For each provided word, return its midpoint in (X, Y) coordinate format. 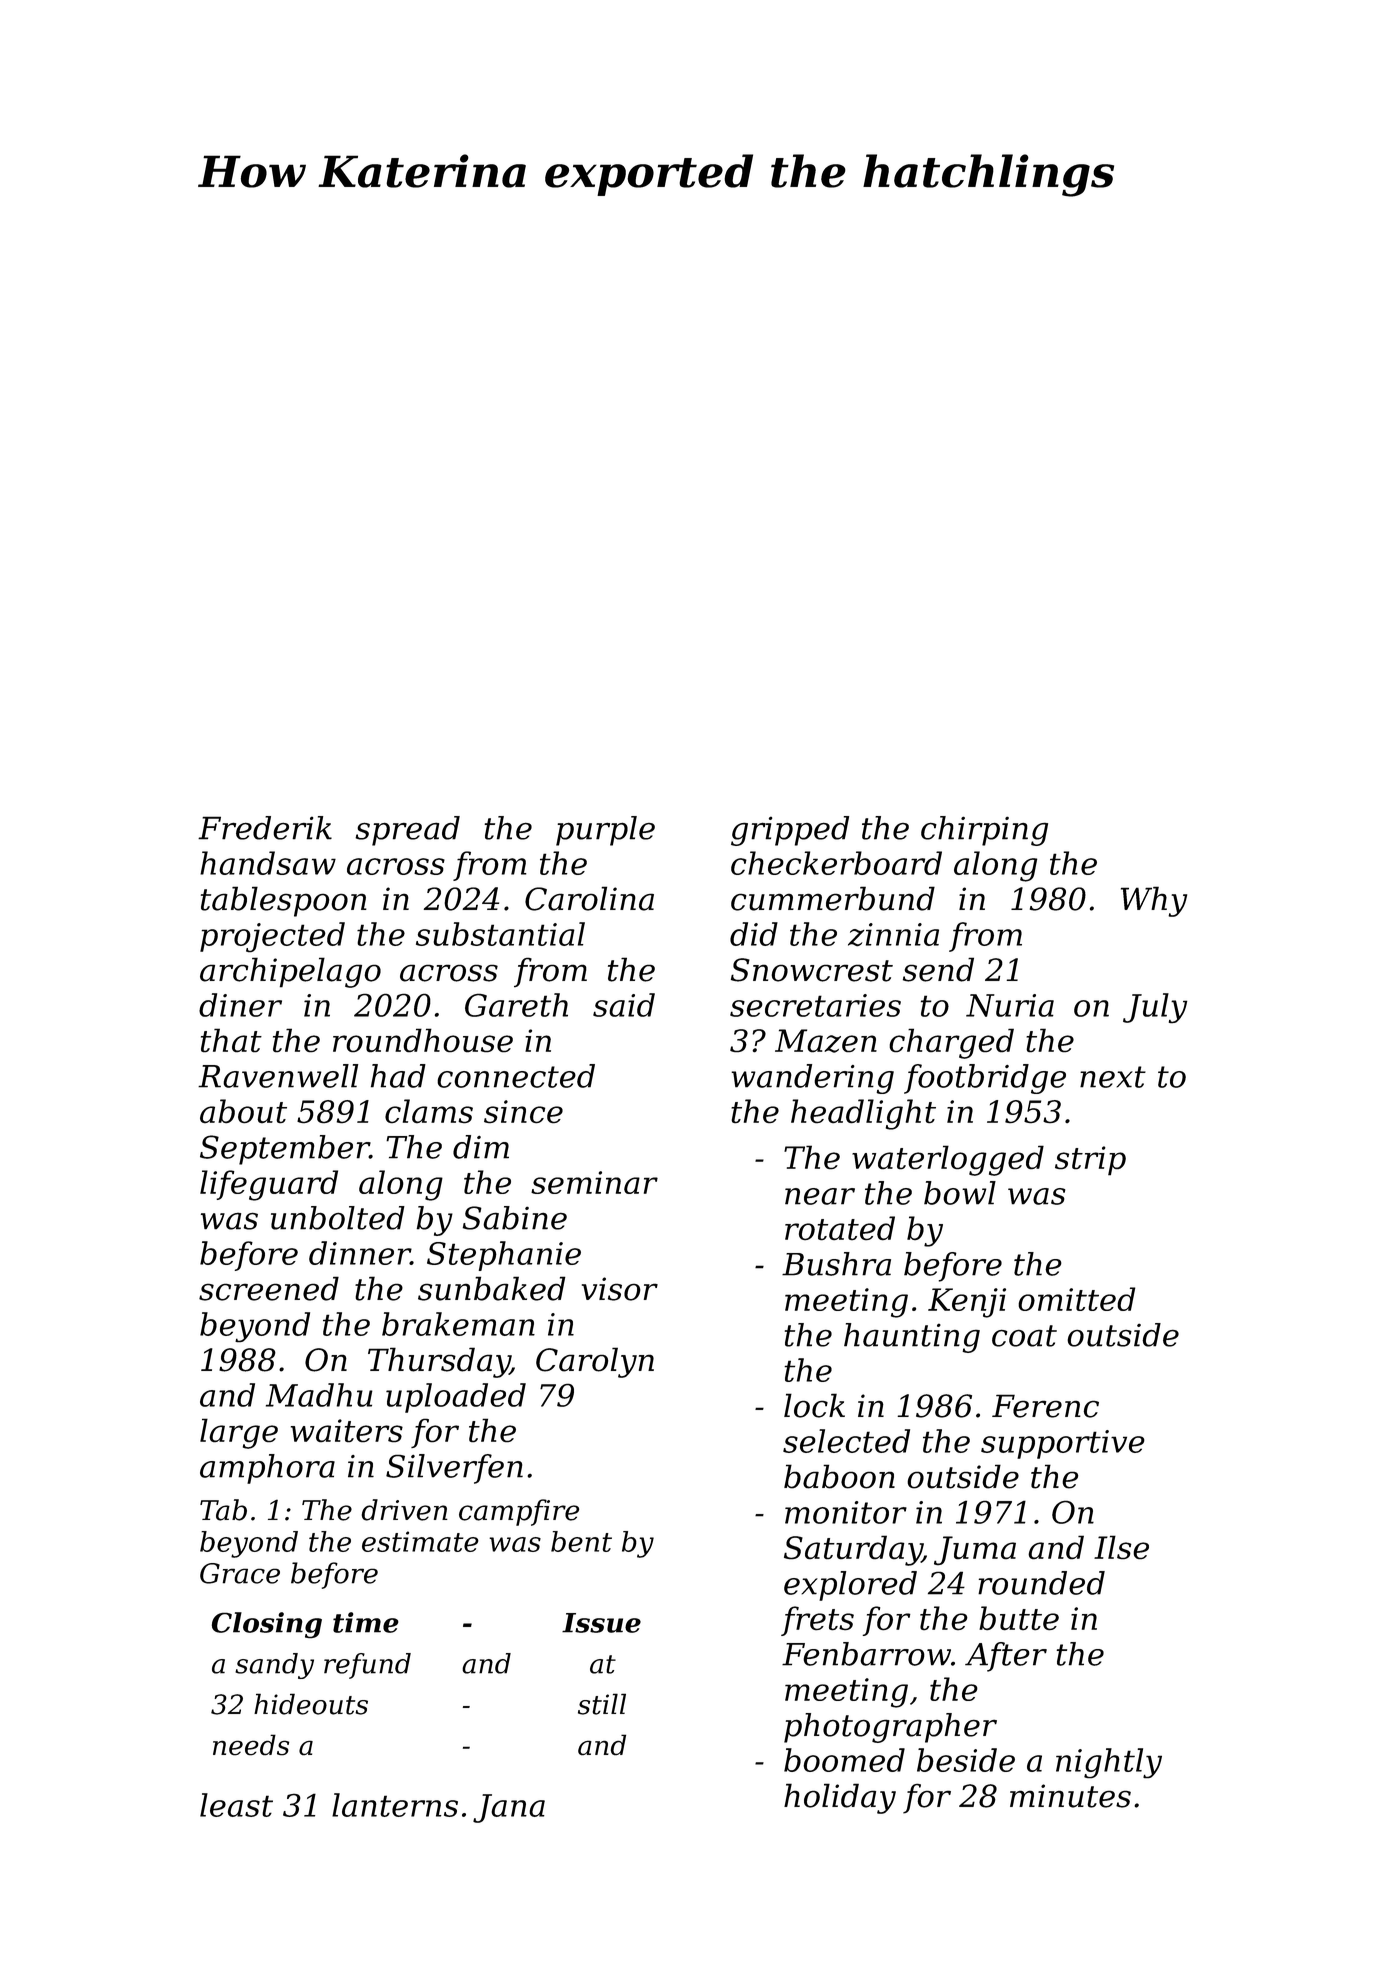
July (1155, 1008)
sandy (274, 1666)
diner (240, 1005)
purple (605, 831)
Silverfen (454, 1469)
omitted (1076, 1299)
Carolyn (595, 1362)
